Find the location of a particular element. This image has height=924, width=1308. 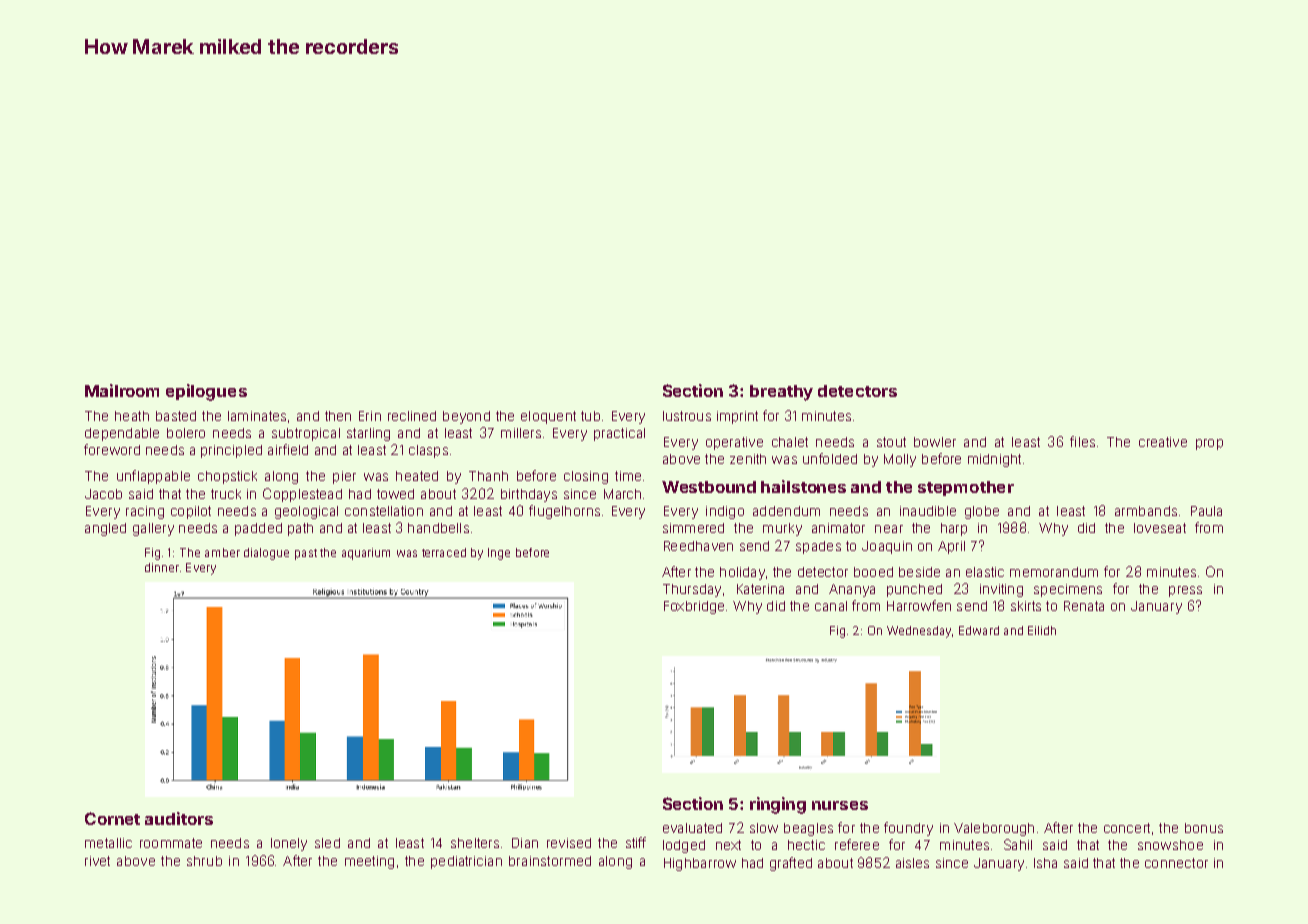

nurses is located at coordinates (840, 805).
